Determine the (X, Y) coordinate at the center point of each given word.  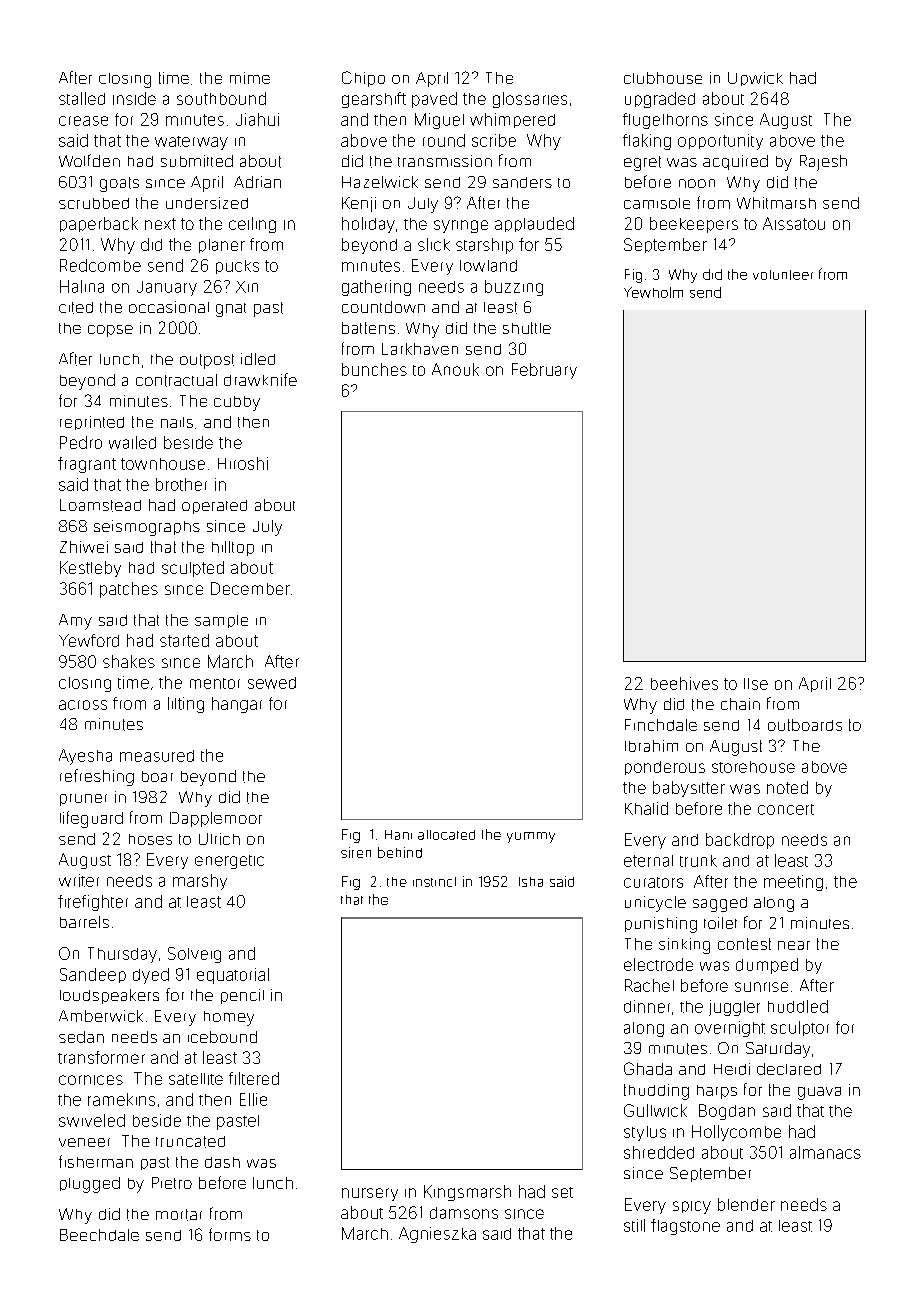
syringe (461, 226)
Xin (247, 287)
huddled (798, 1006)
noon (697, 183)
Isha (531, 882)
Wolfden (89, 160)
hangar (237, 705)
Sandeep (93, 975)
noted (787, 787)
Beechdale (99, 1235)
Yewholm (653, 292)
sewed (272, 683)
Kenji (359, 204)
